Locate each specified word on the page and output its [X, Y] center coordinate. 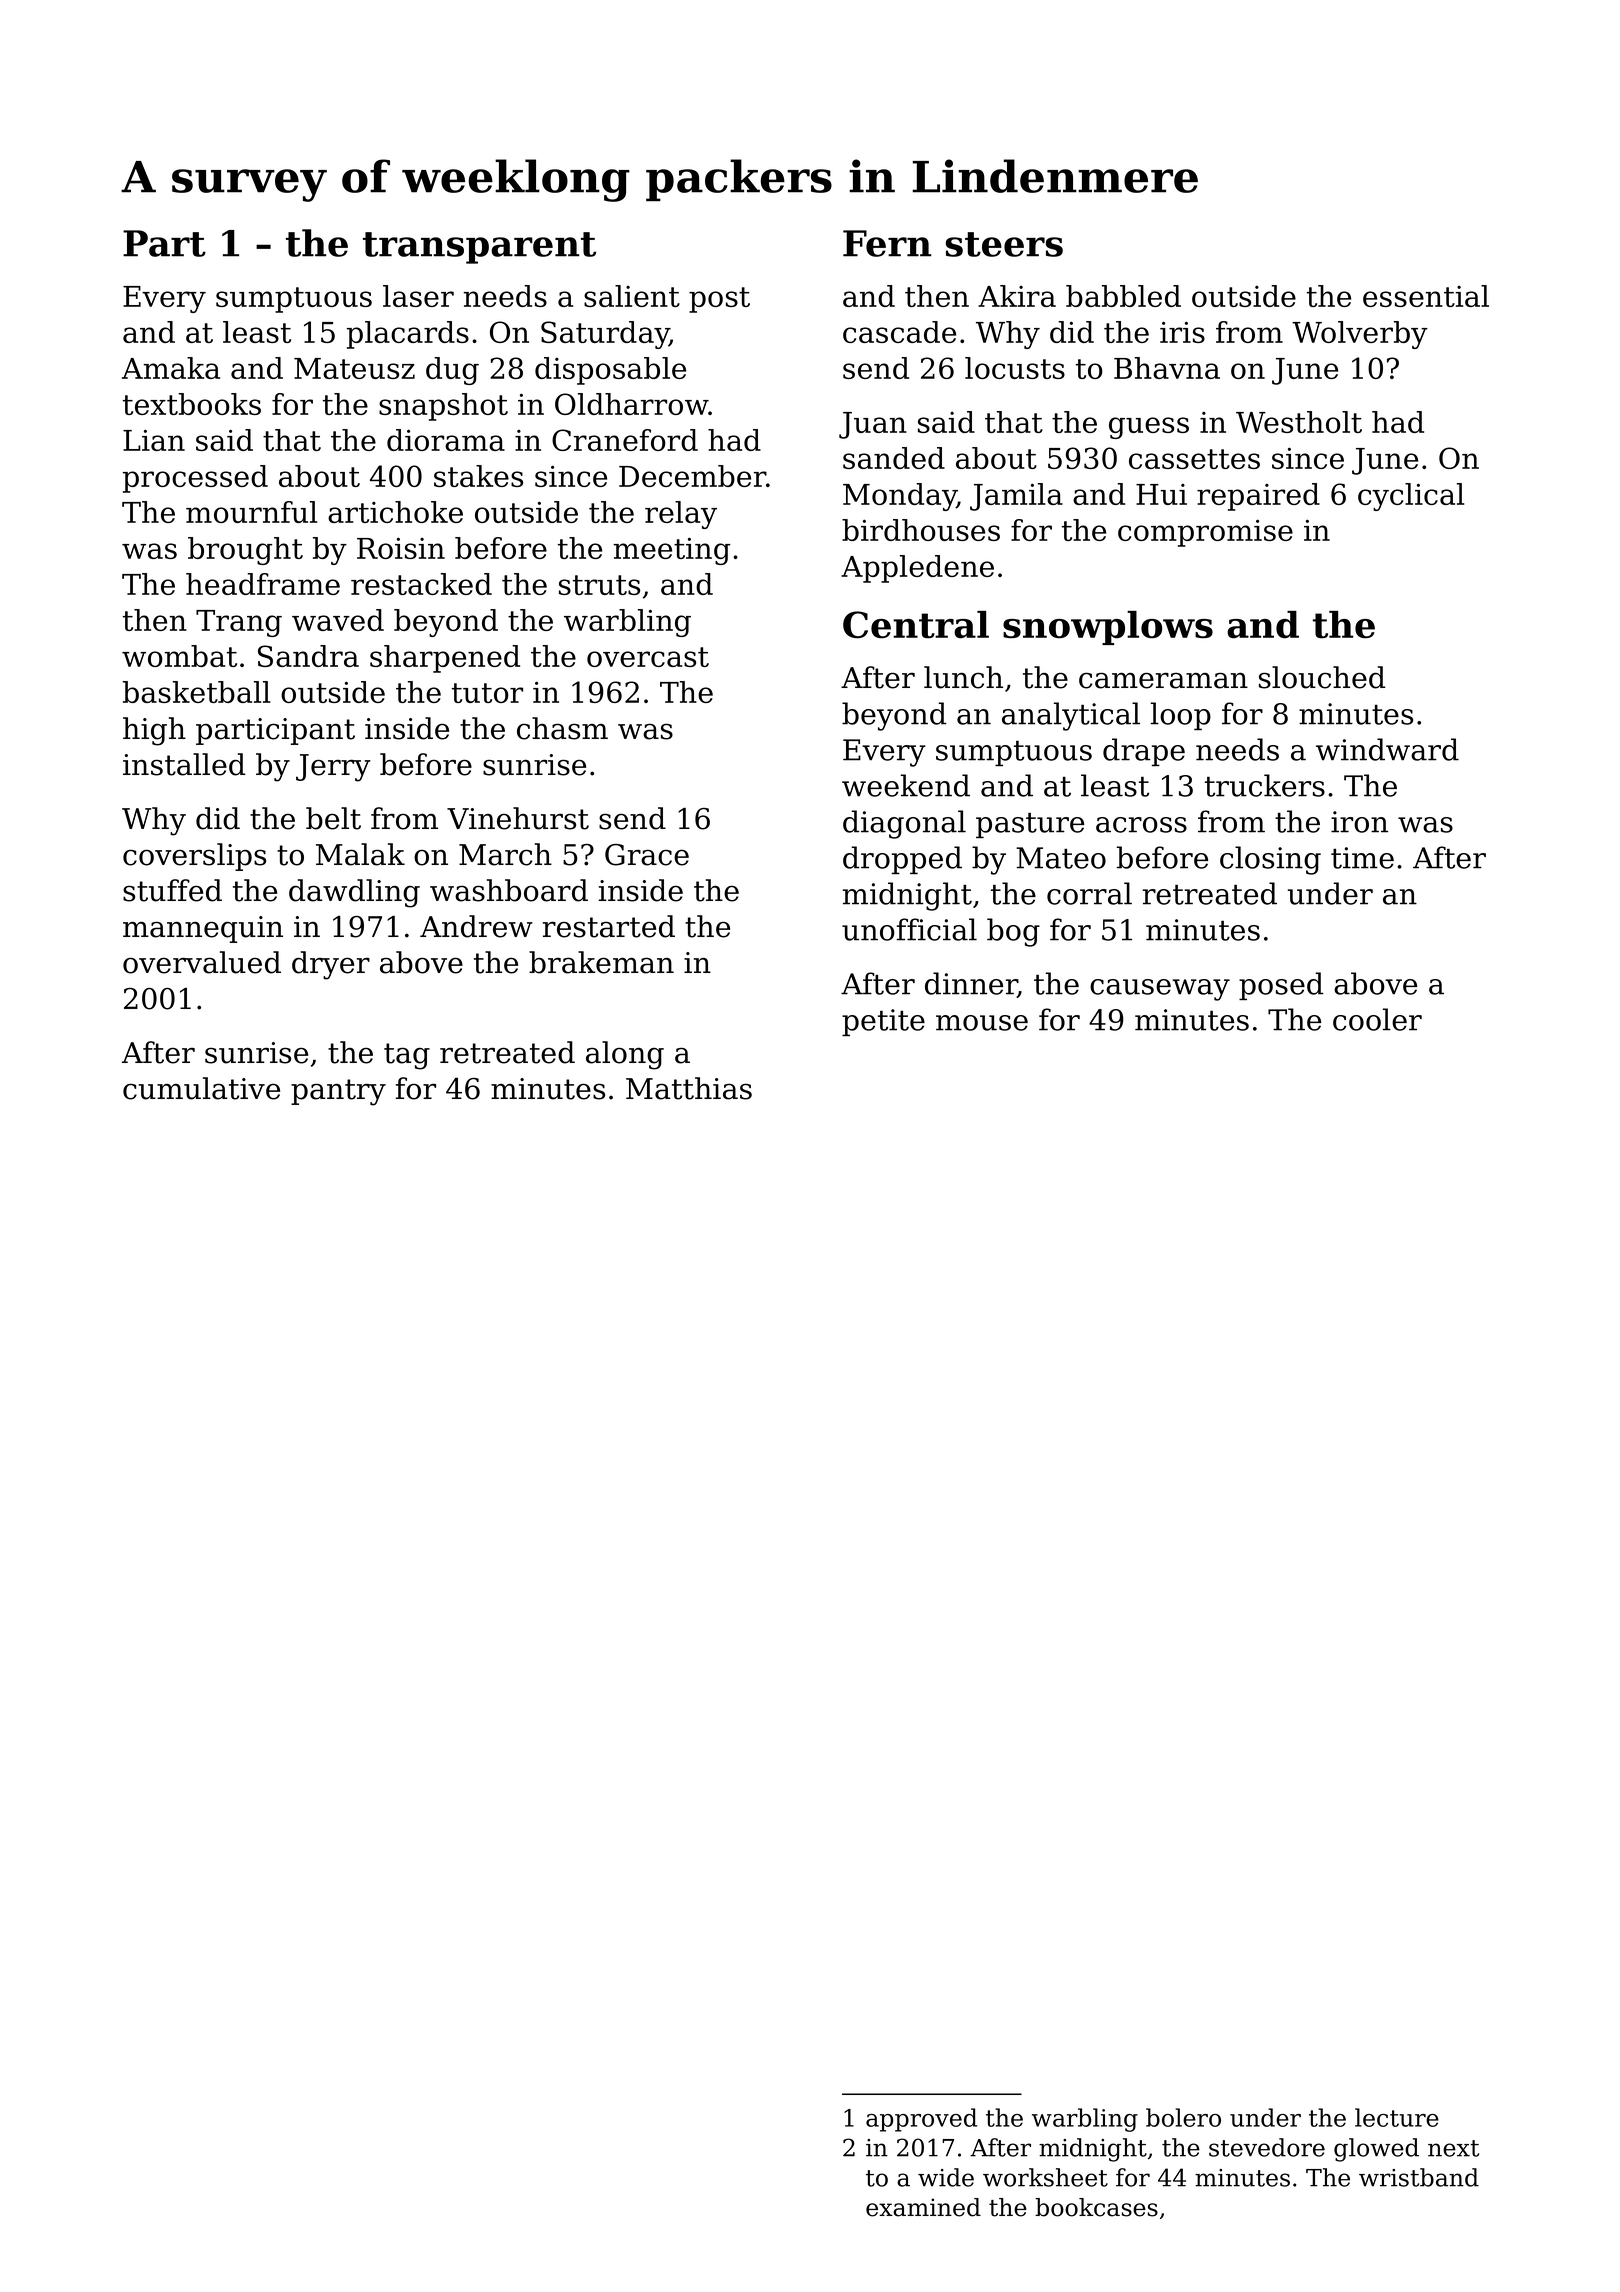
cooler [1377, 1019]
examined [923, 2207]
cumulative [201, 1088]
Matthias [689, 1088]
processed [195, 479]
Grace [647, 855]
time [1362, 858]
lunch [963, 677]
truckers [1265, 785]
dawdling [354, 893]
